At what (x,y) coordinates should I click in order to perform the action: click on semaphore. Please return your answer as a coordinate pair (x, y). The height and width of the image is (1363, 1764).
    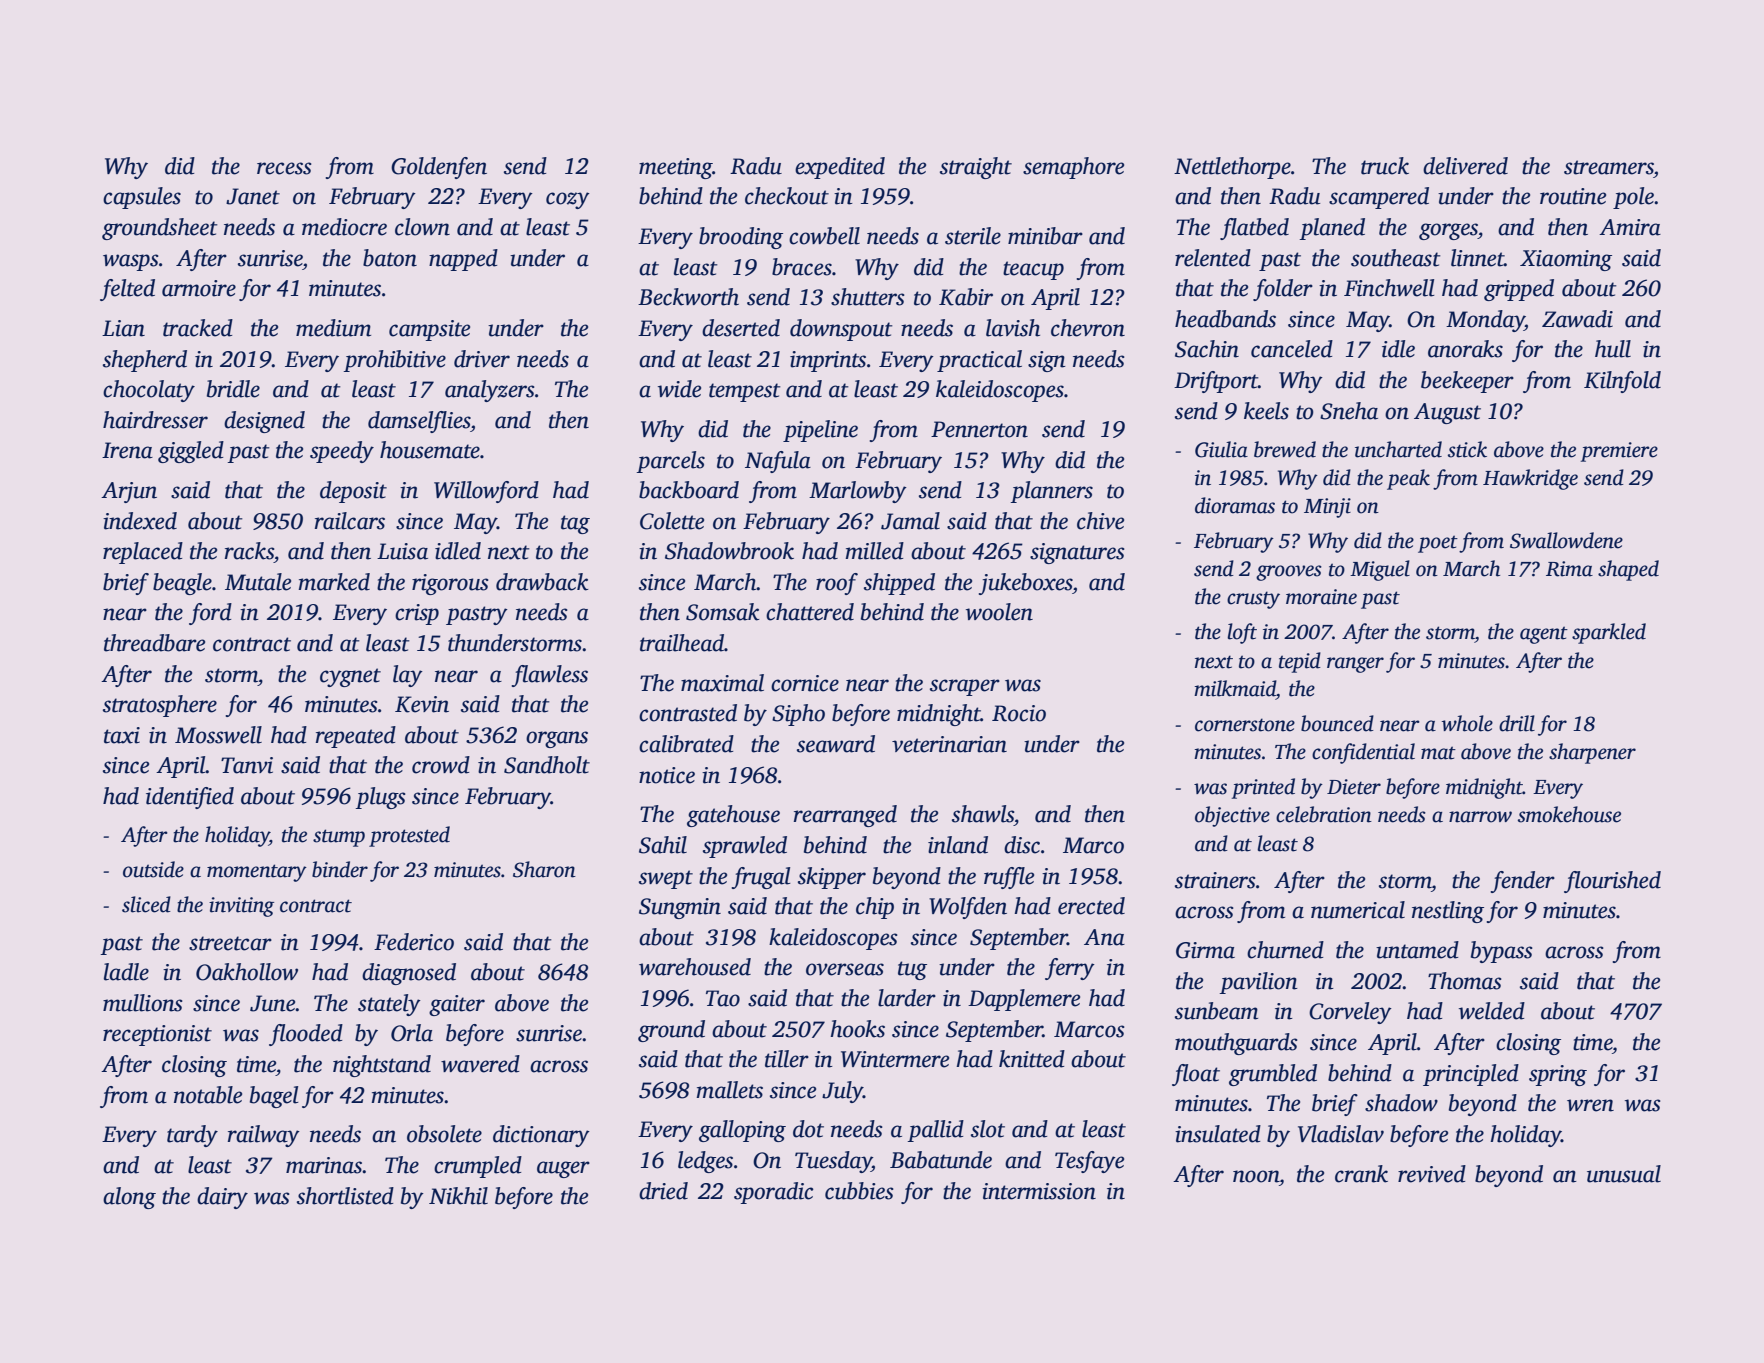
    Looking at the image, I should click on (1073, 168).
